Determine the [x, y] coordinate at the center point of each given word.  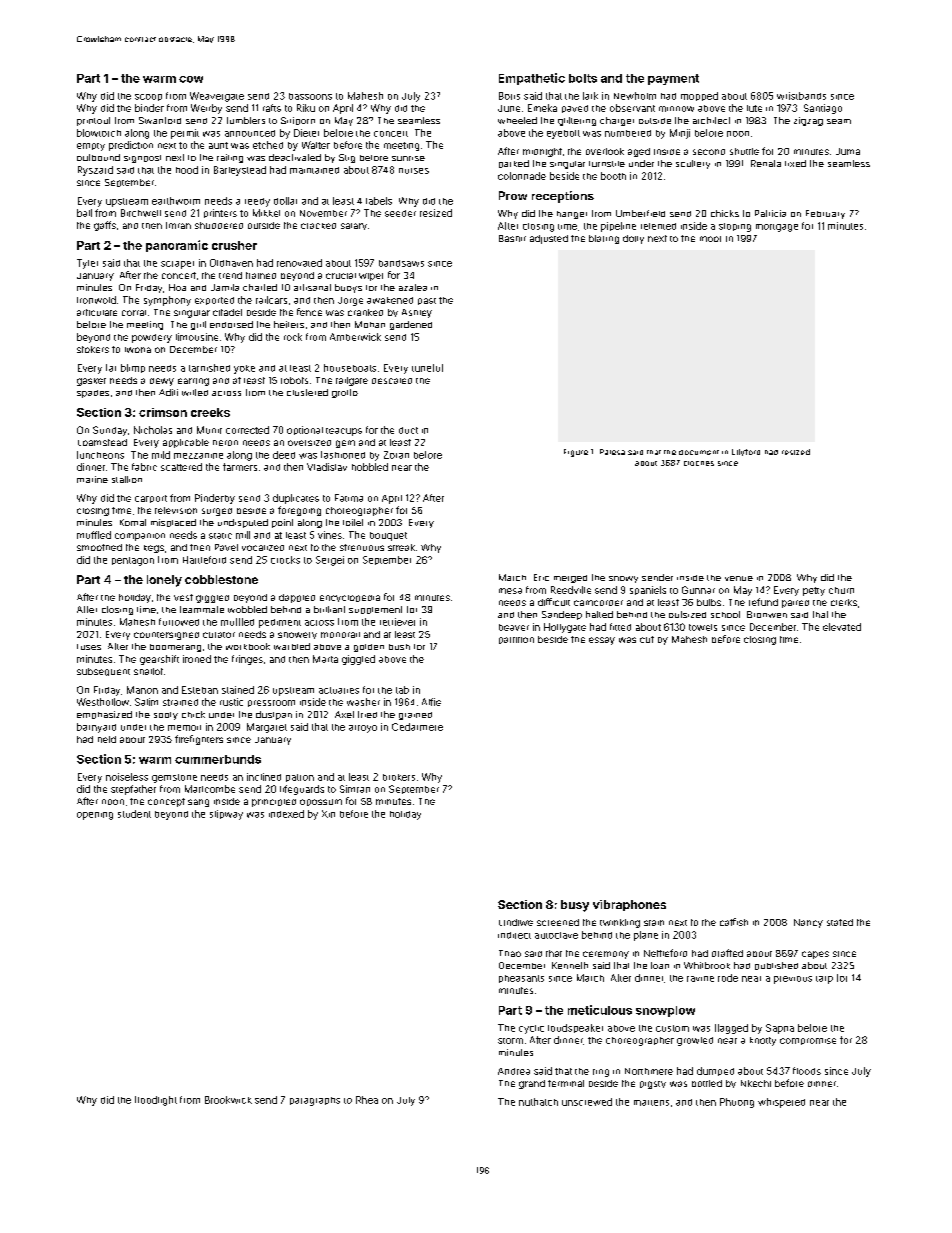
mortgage [777, 228]
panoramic [177, 246]
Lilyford [746, 452]
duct [408, 430]
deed [284, 455]
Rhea [367, 1100]
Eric [541, 577]
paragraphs [315, 1101]
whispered [781, 1103]
